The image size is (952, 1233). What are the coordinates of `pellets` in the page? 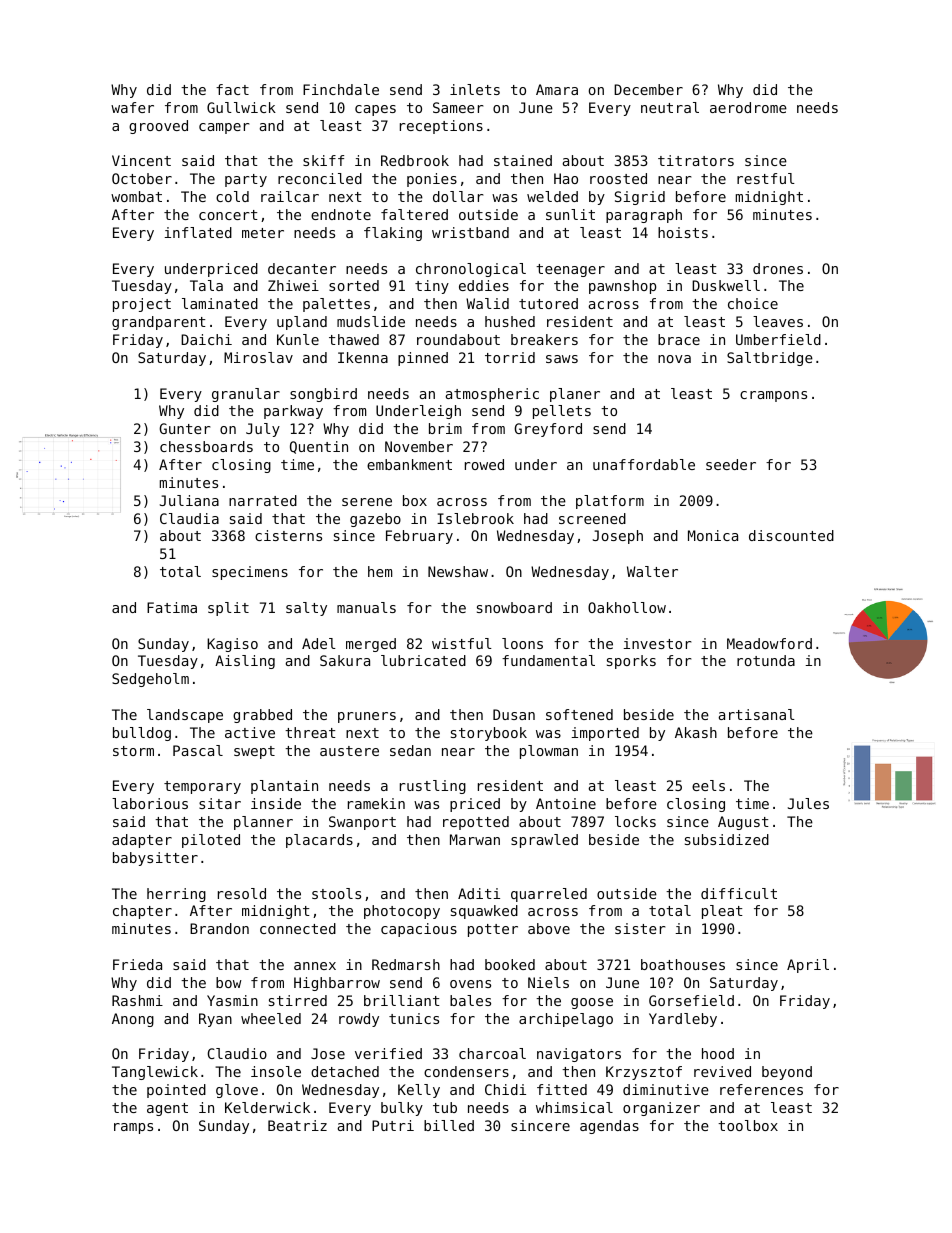 It's located at (562, 412).
